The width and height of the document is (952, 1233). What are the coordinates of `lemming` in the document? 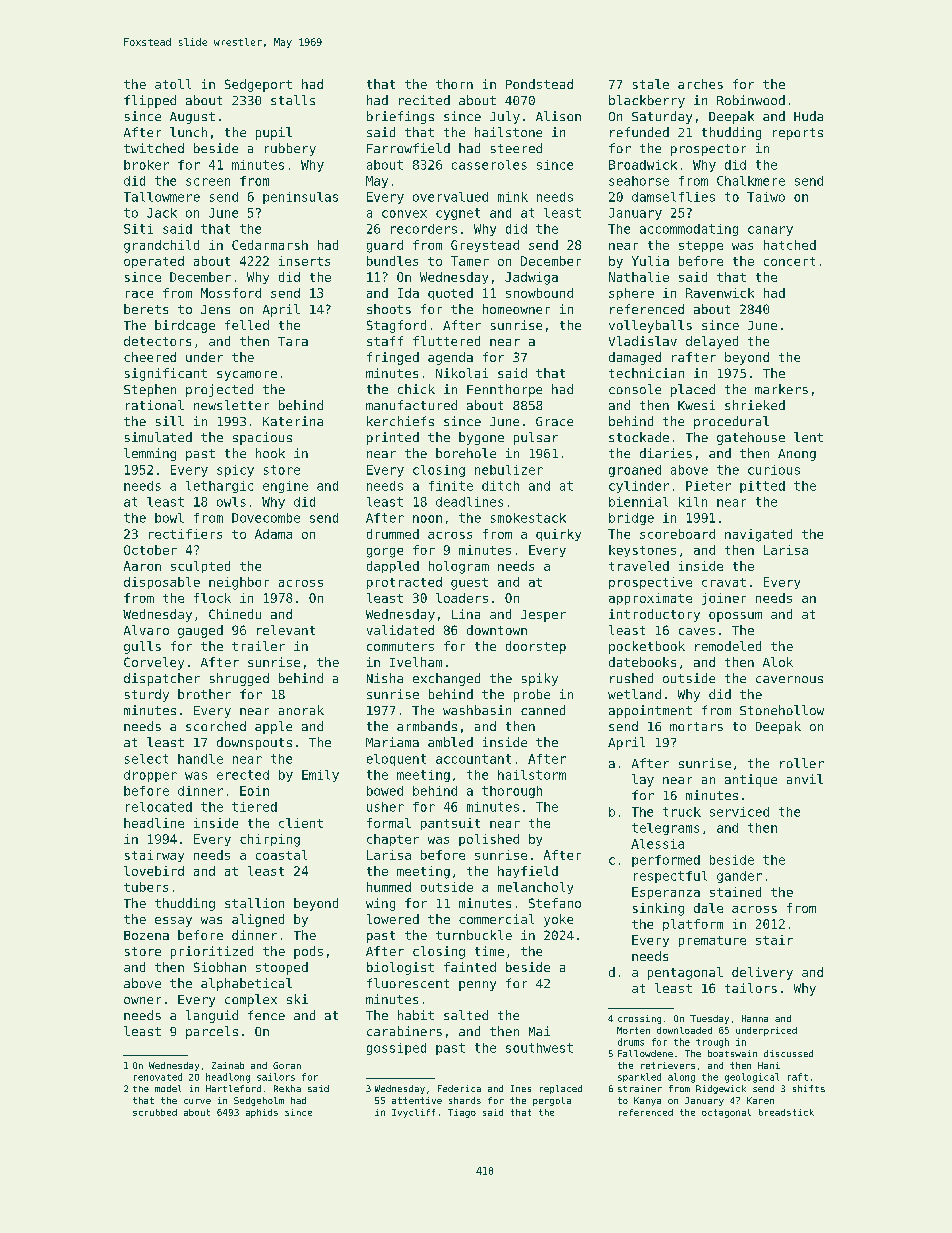 It's located at (150, 454).
